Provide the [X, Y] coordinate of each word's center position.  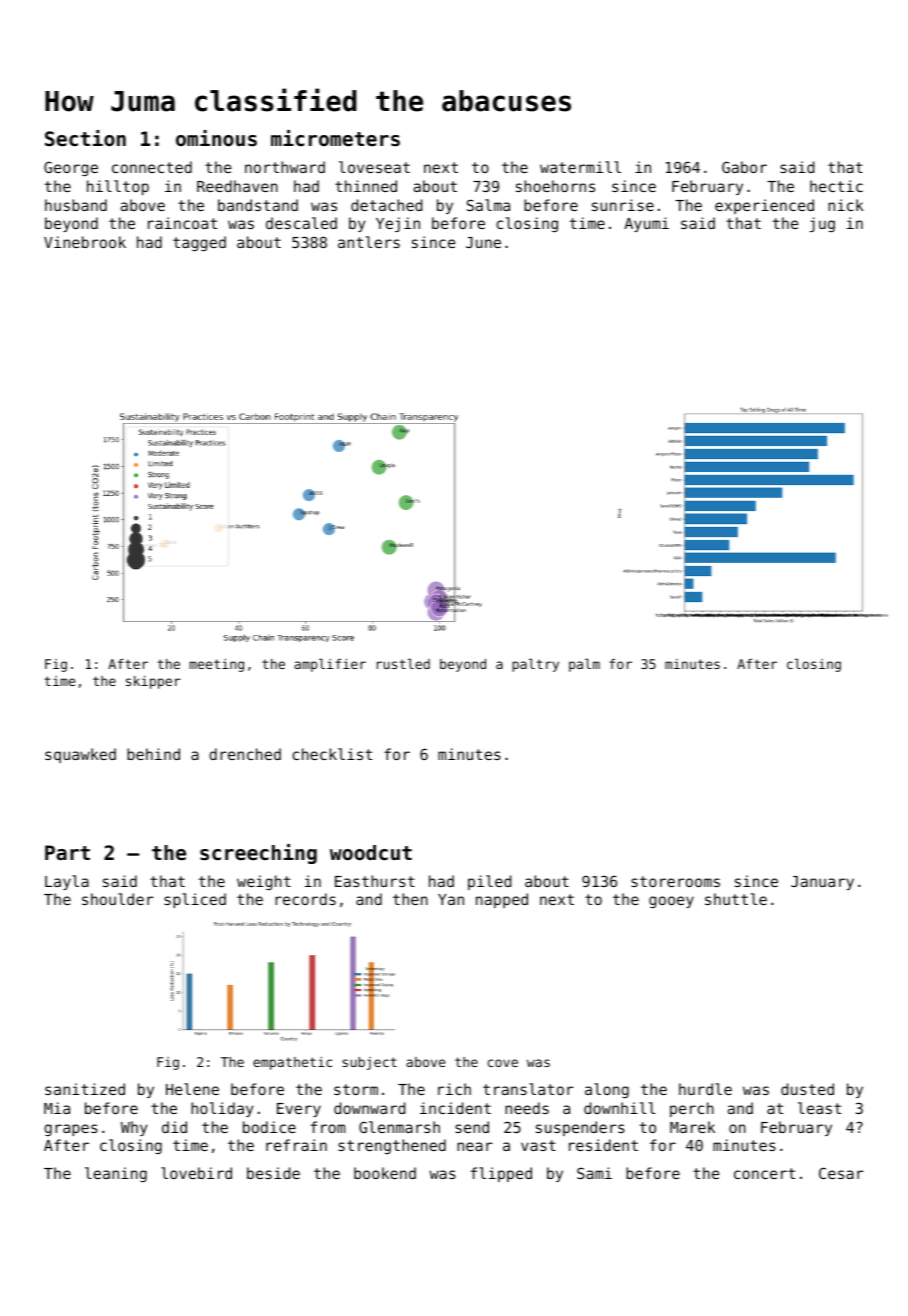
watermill [580, 167]
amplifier [330, 665]
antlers [369, 242]
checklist [332, 754]
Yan [451, 899]
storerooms [675, 881]
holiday [222, 1109]
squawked [80, 755]
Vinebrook [85, 242]
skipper [153, 682]
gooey [671, 902]
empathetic [292, 1063]
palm [584, 665]
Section [85, 138]
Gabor [744, 167]
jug [822, 224]
